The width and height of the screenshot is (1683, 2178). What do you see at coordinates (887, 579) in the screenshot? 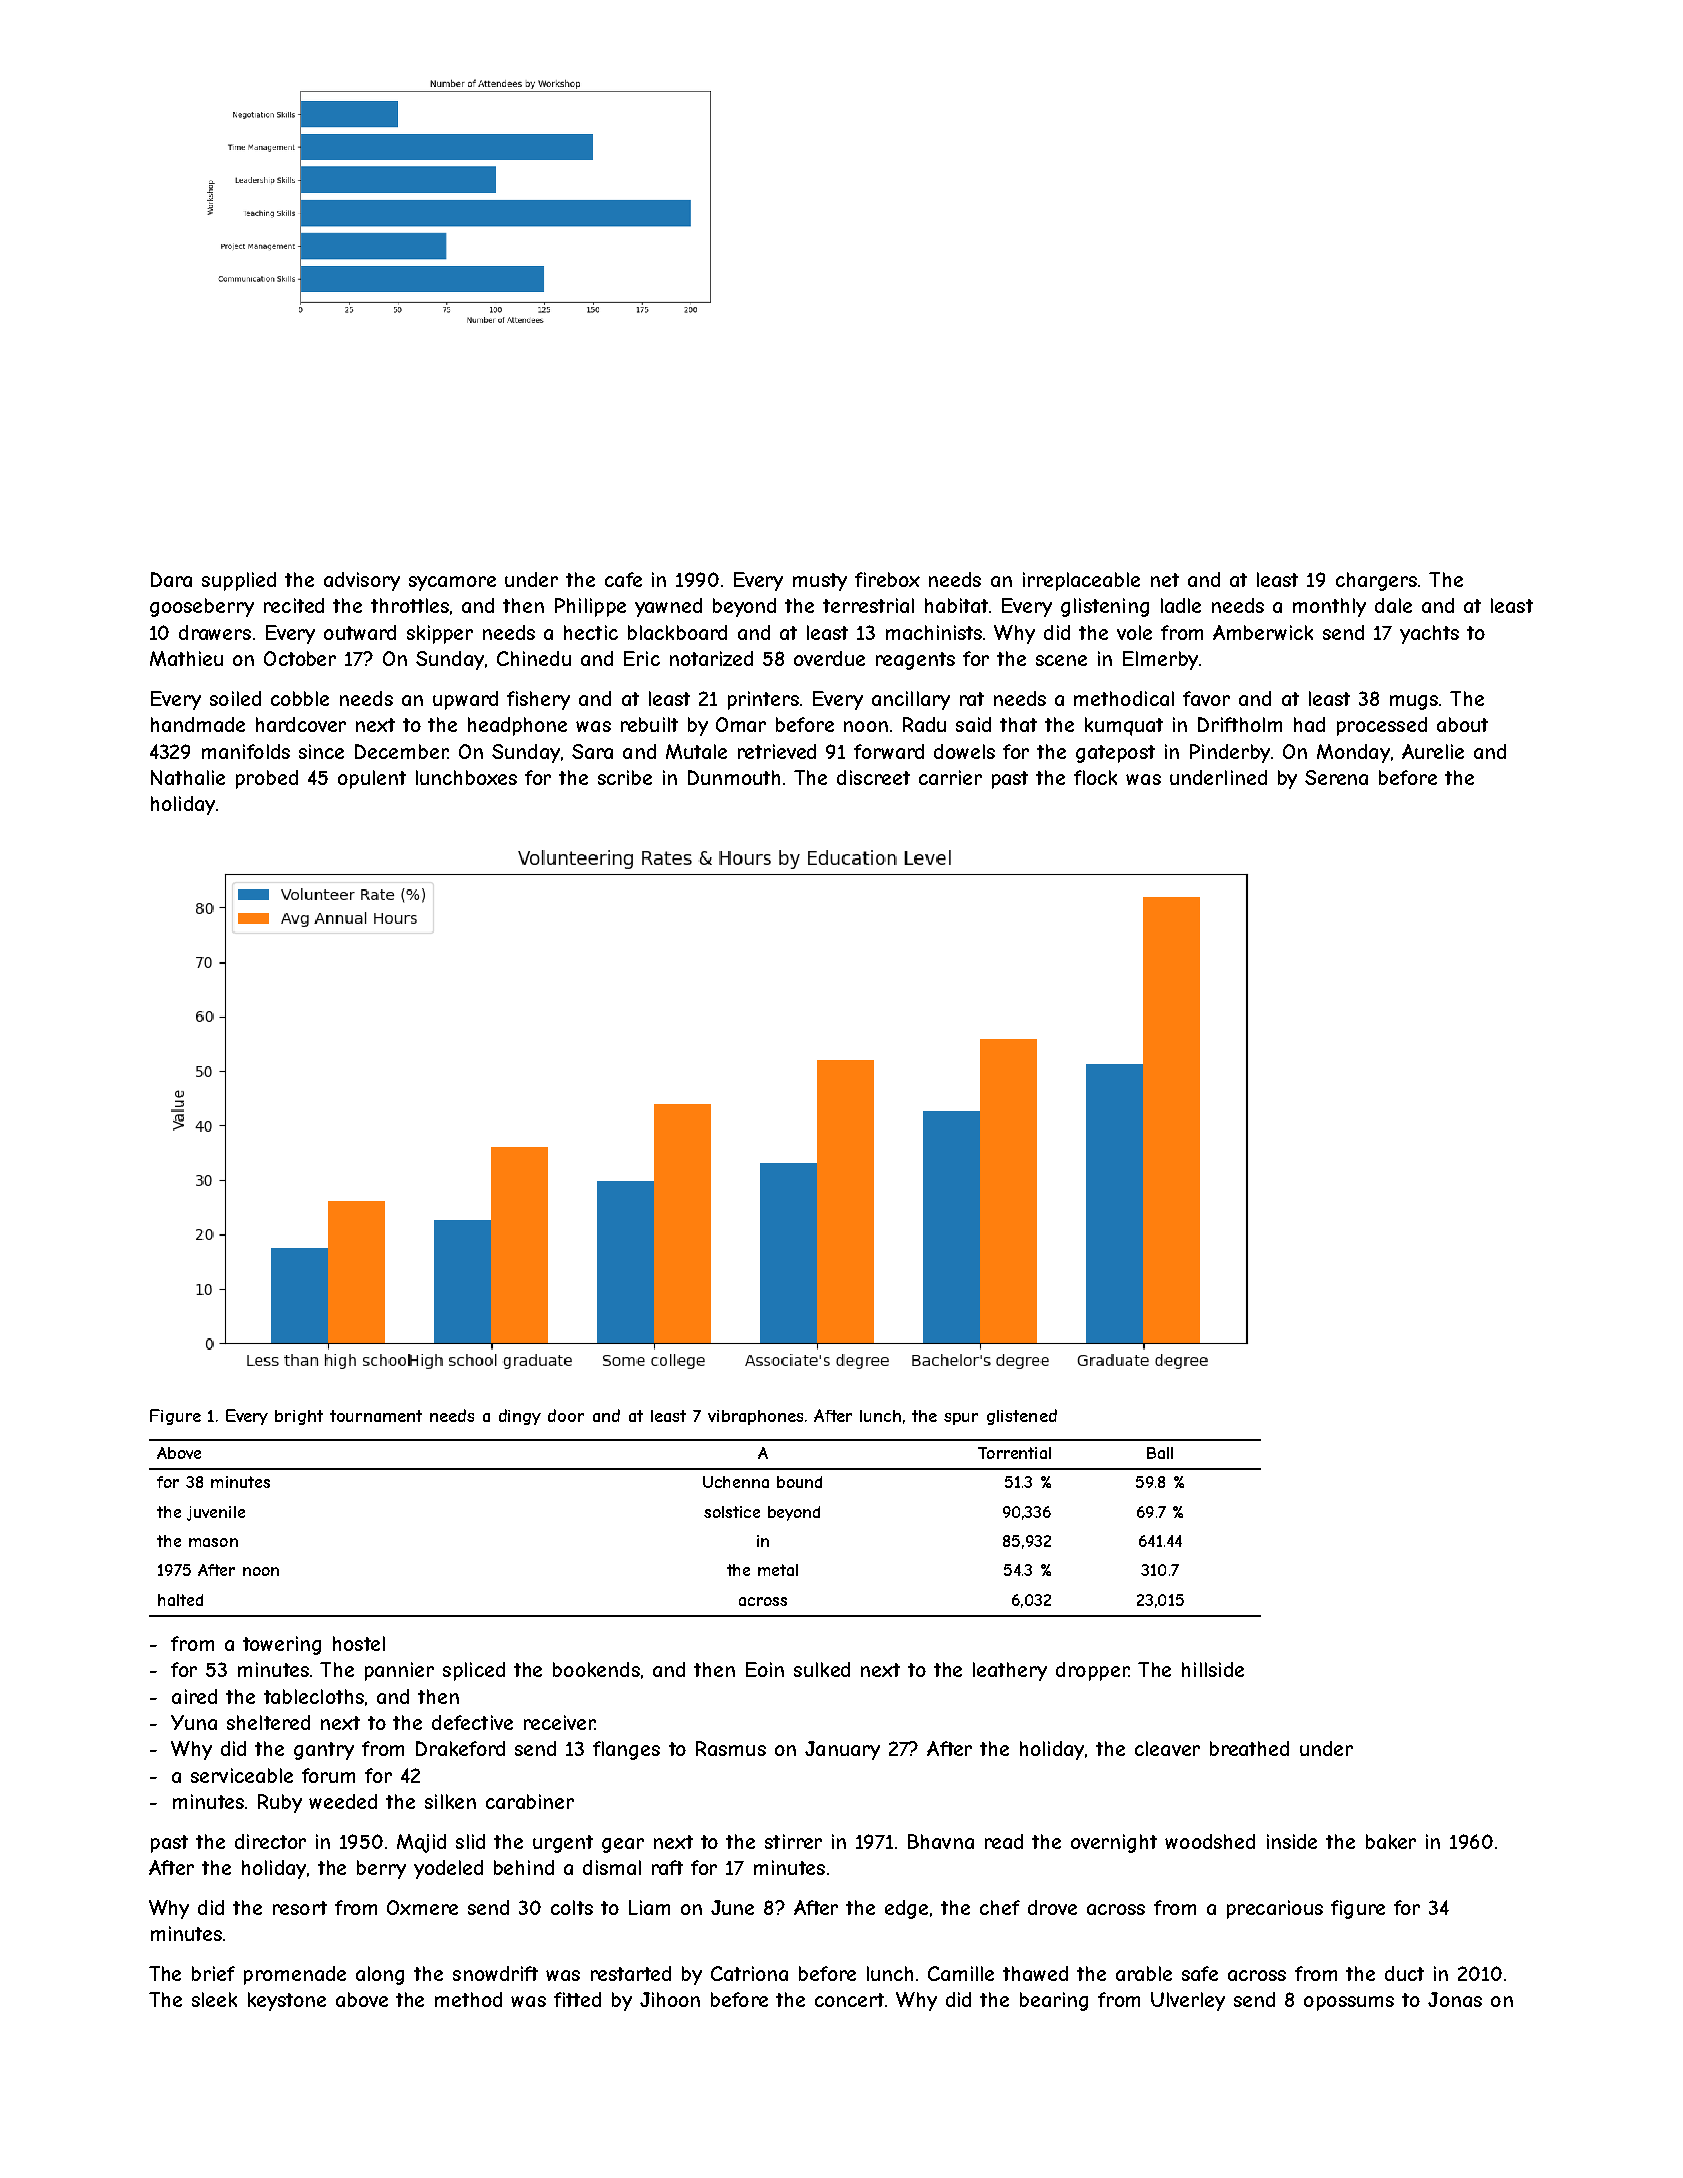
I see `firebox` at bounding box center [887, 579].
